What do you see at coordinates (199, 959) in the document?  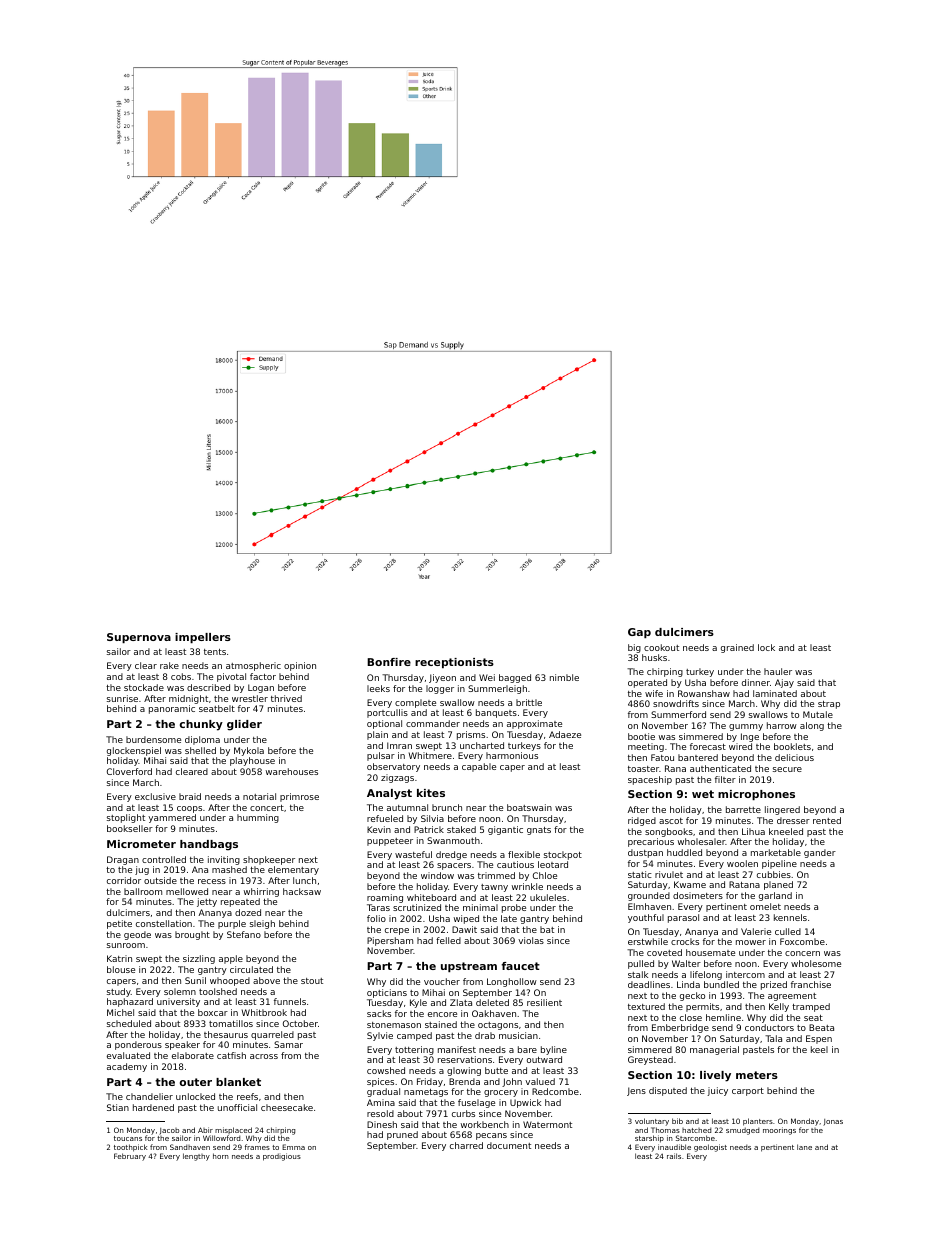 I see `sizzling` at bounding box center [199, 959].
